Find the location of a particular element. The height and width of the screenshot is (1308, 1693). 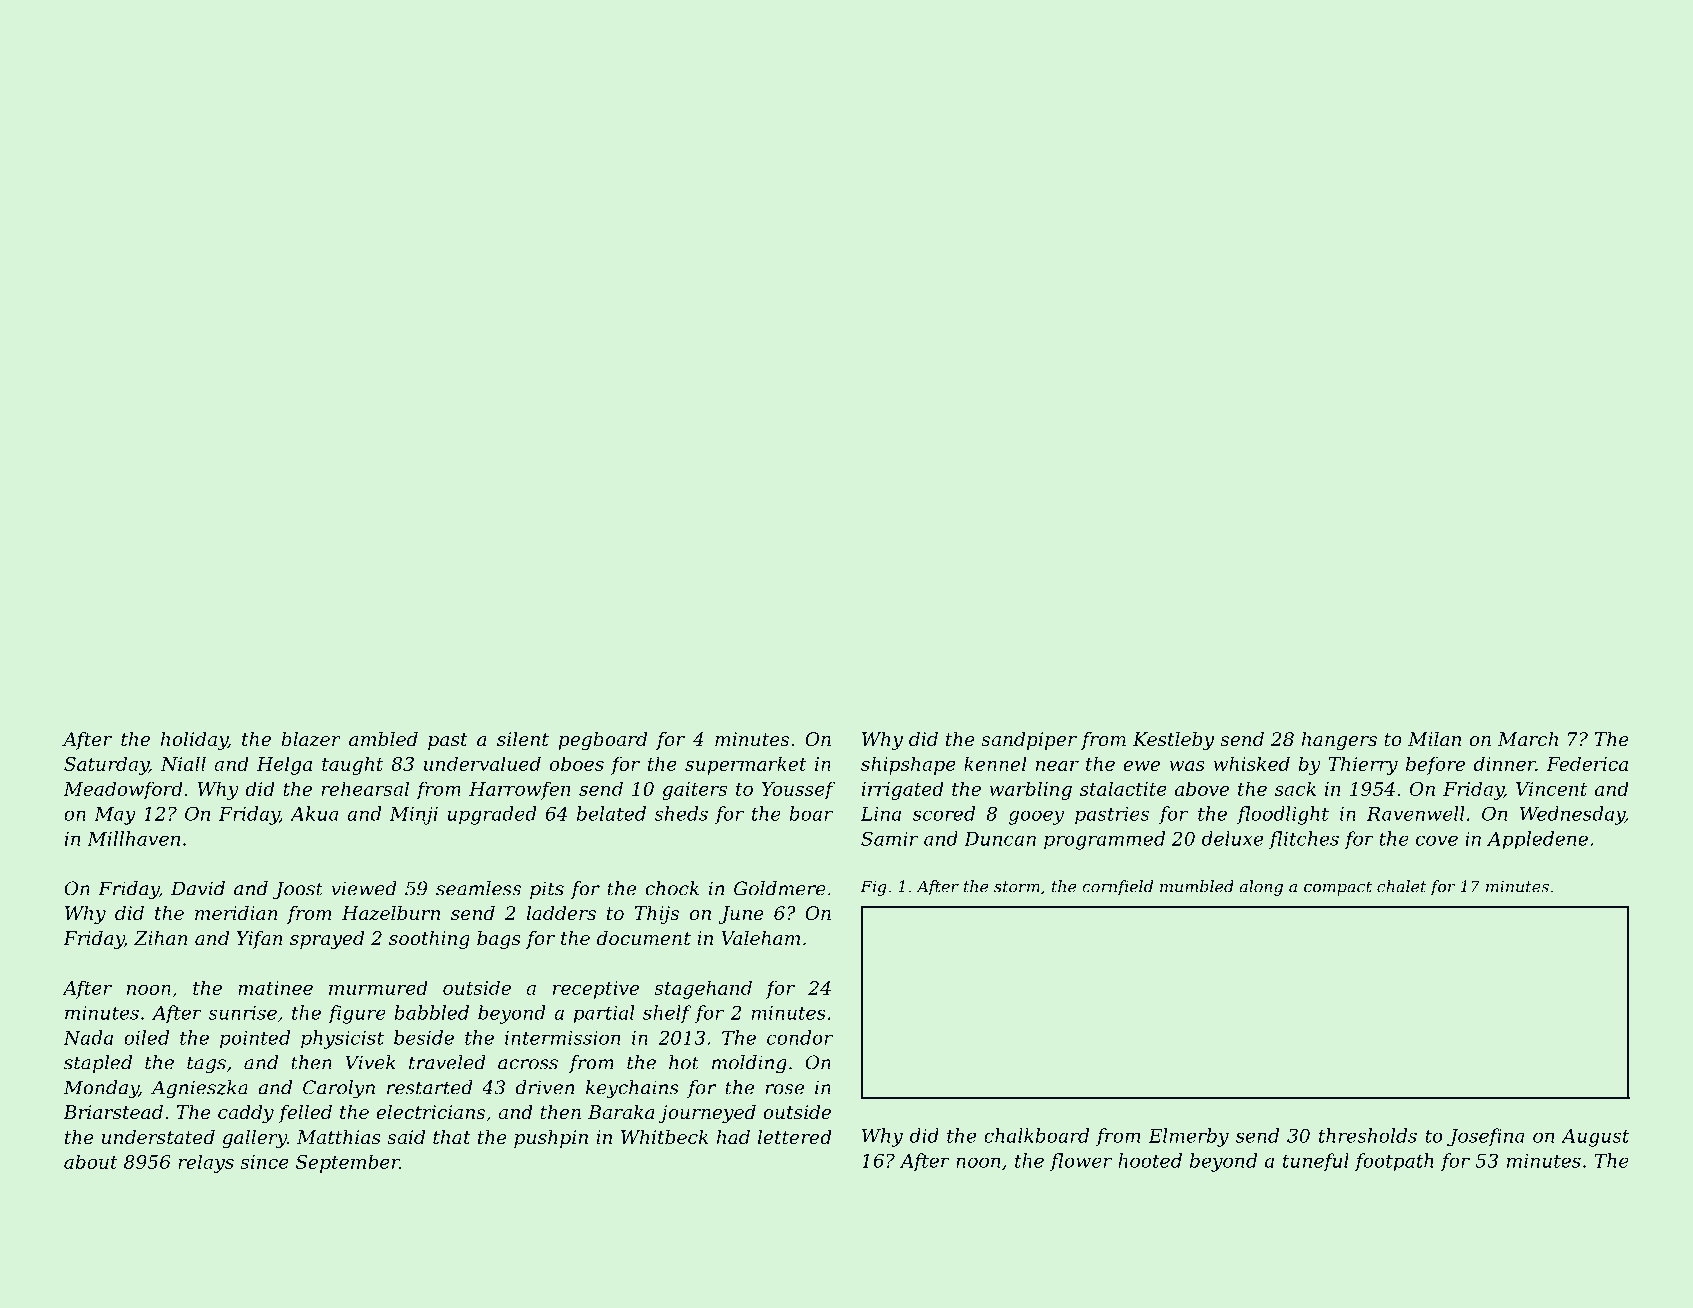

Duncan is located at coordinates (1000, 839).
